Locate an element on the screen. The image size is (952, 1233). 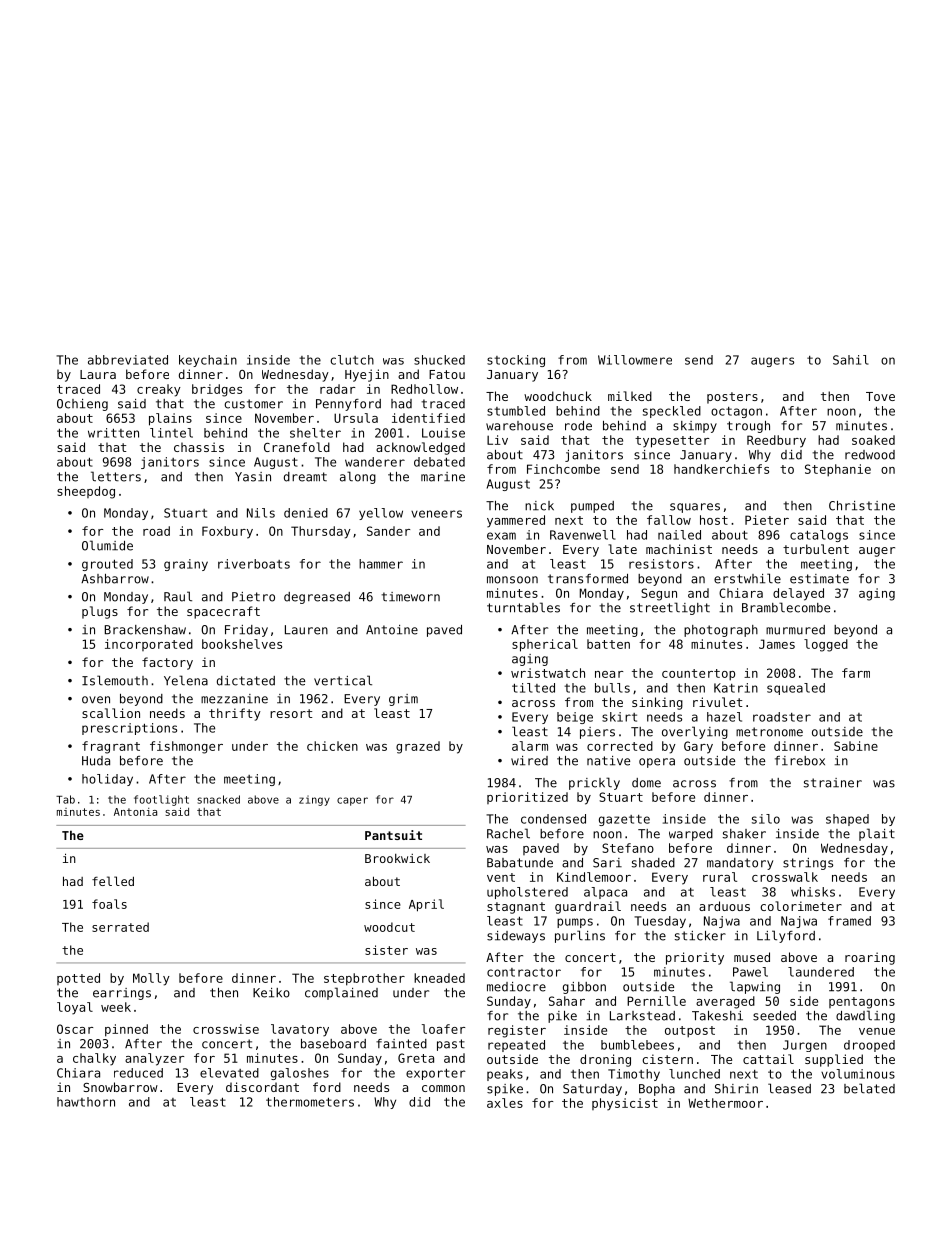
Rachel is located at coordinates (508, 833).
